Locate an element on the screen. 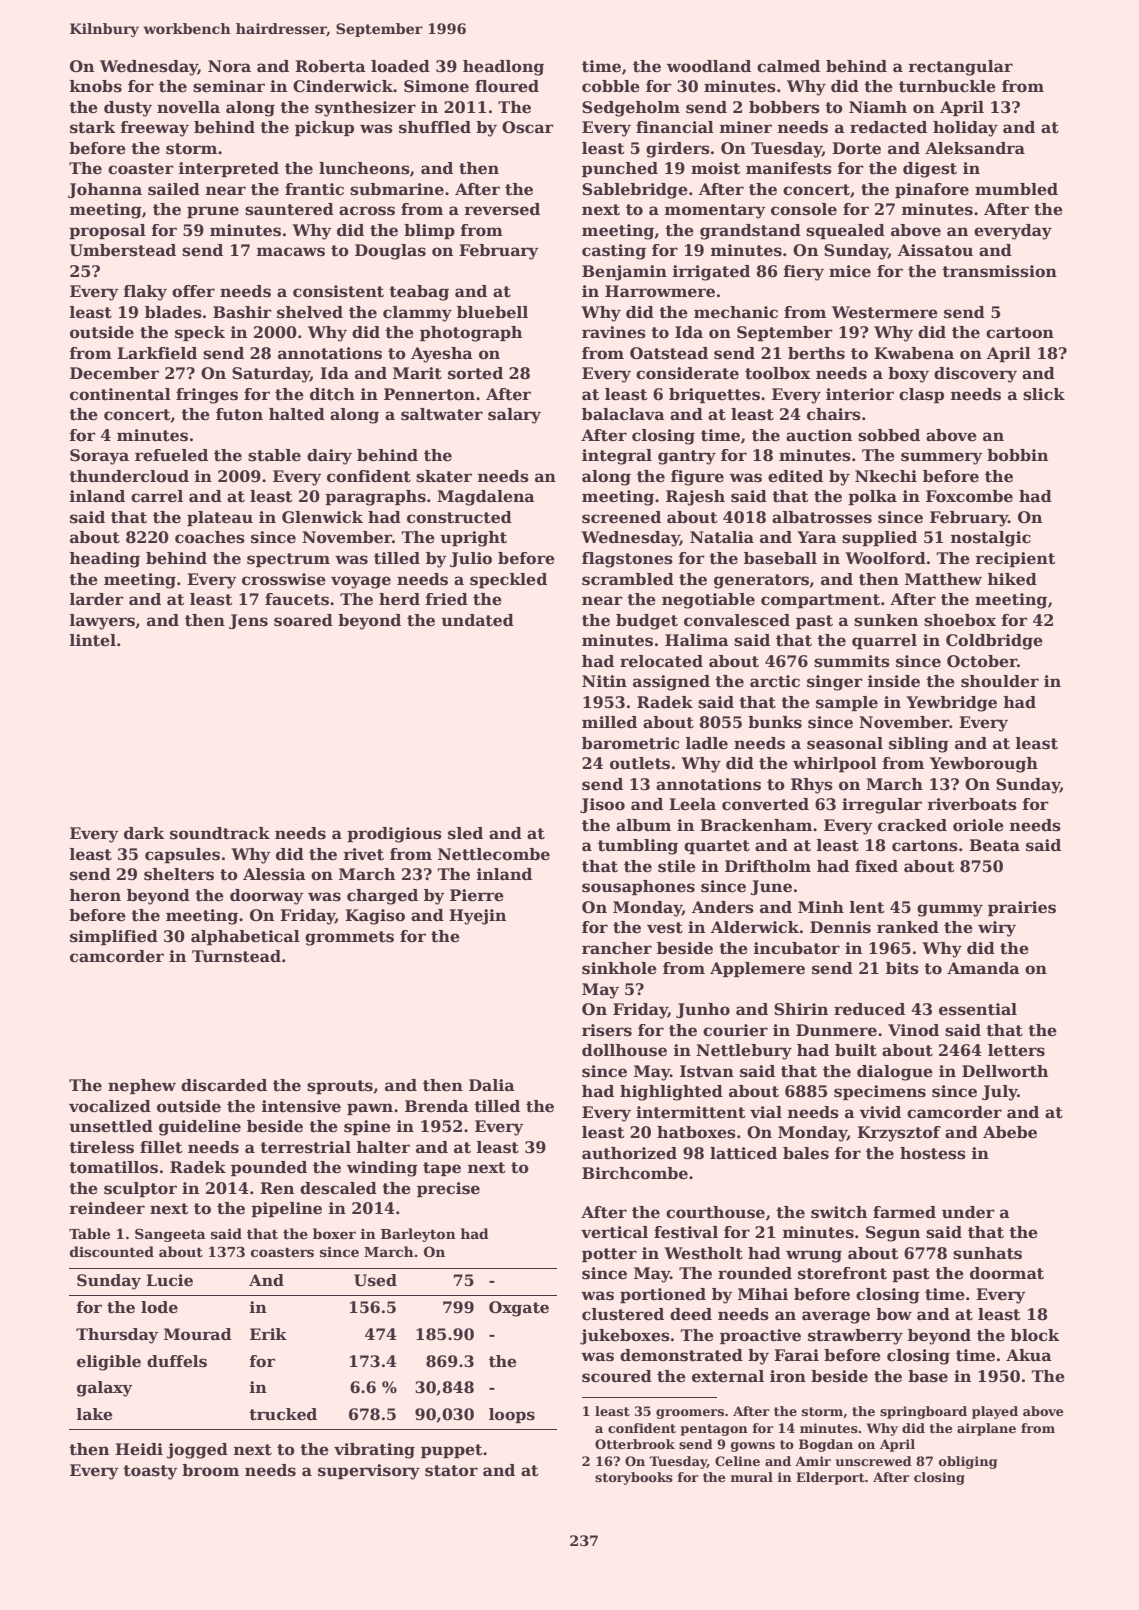  prodigious is located at coordinates (394, 835).
